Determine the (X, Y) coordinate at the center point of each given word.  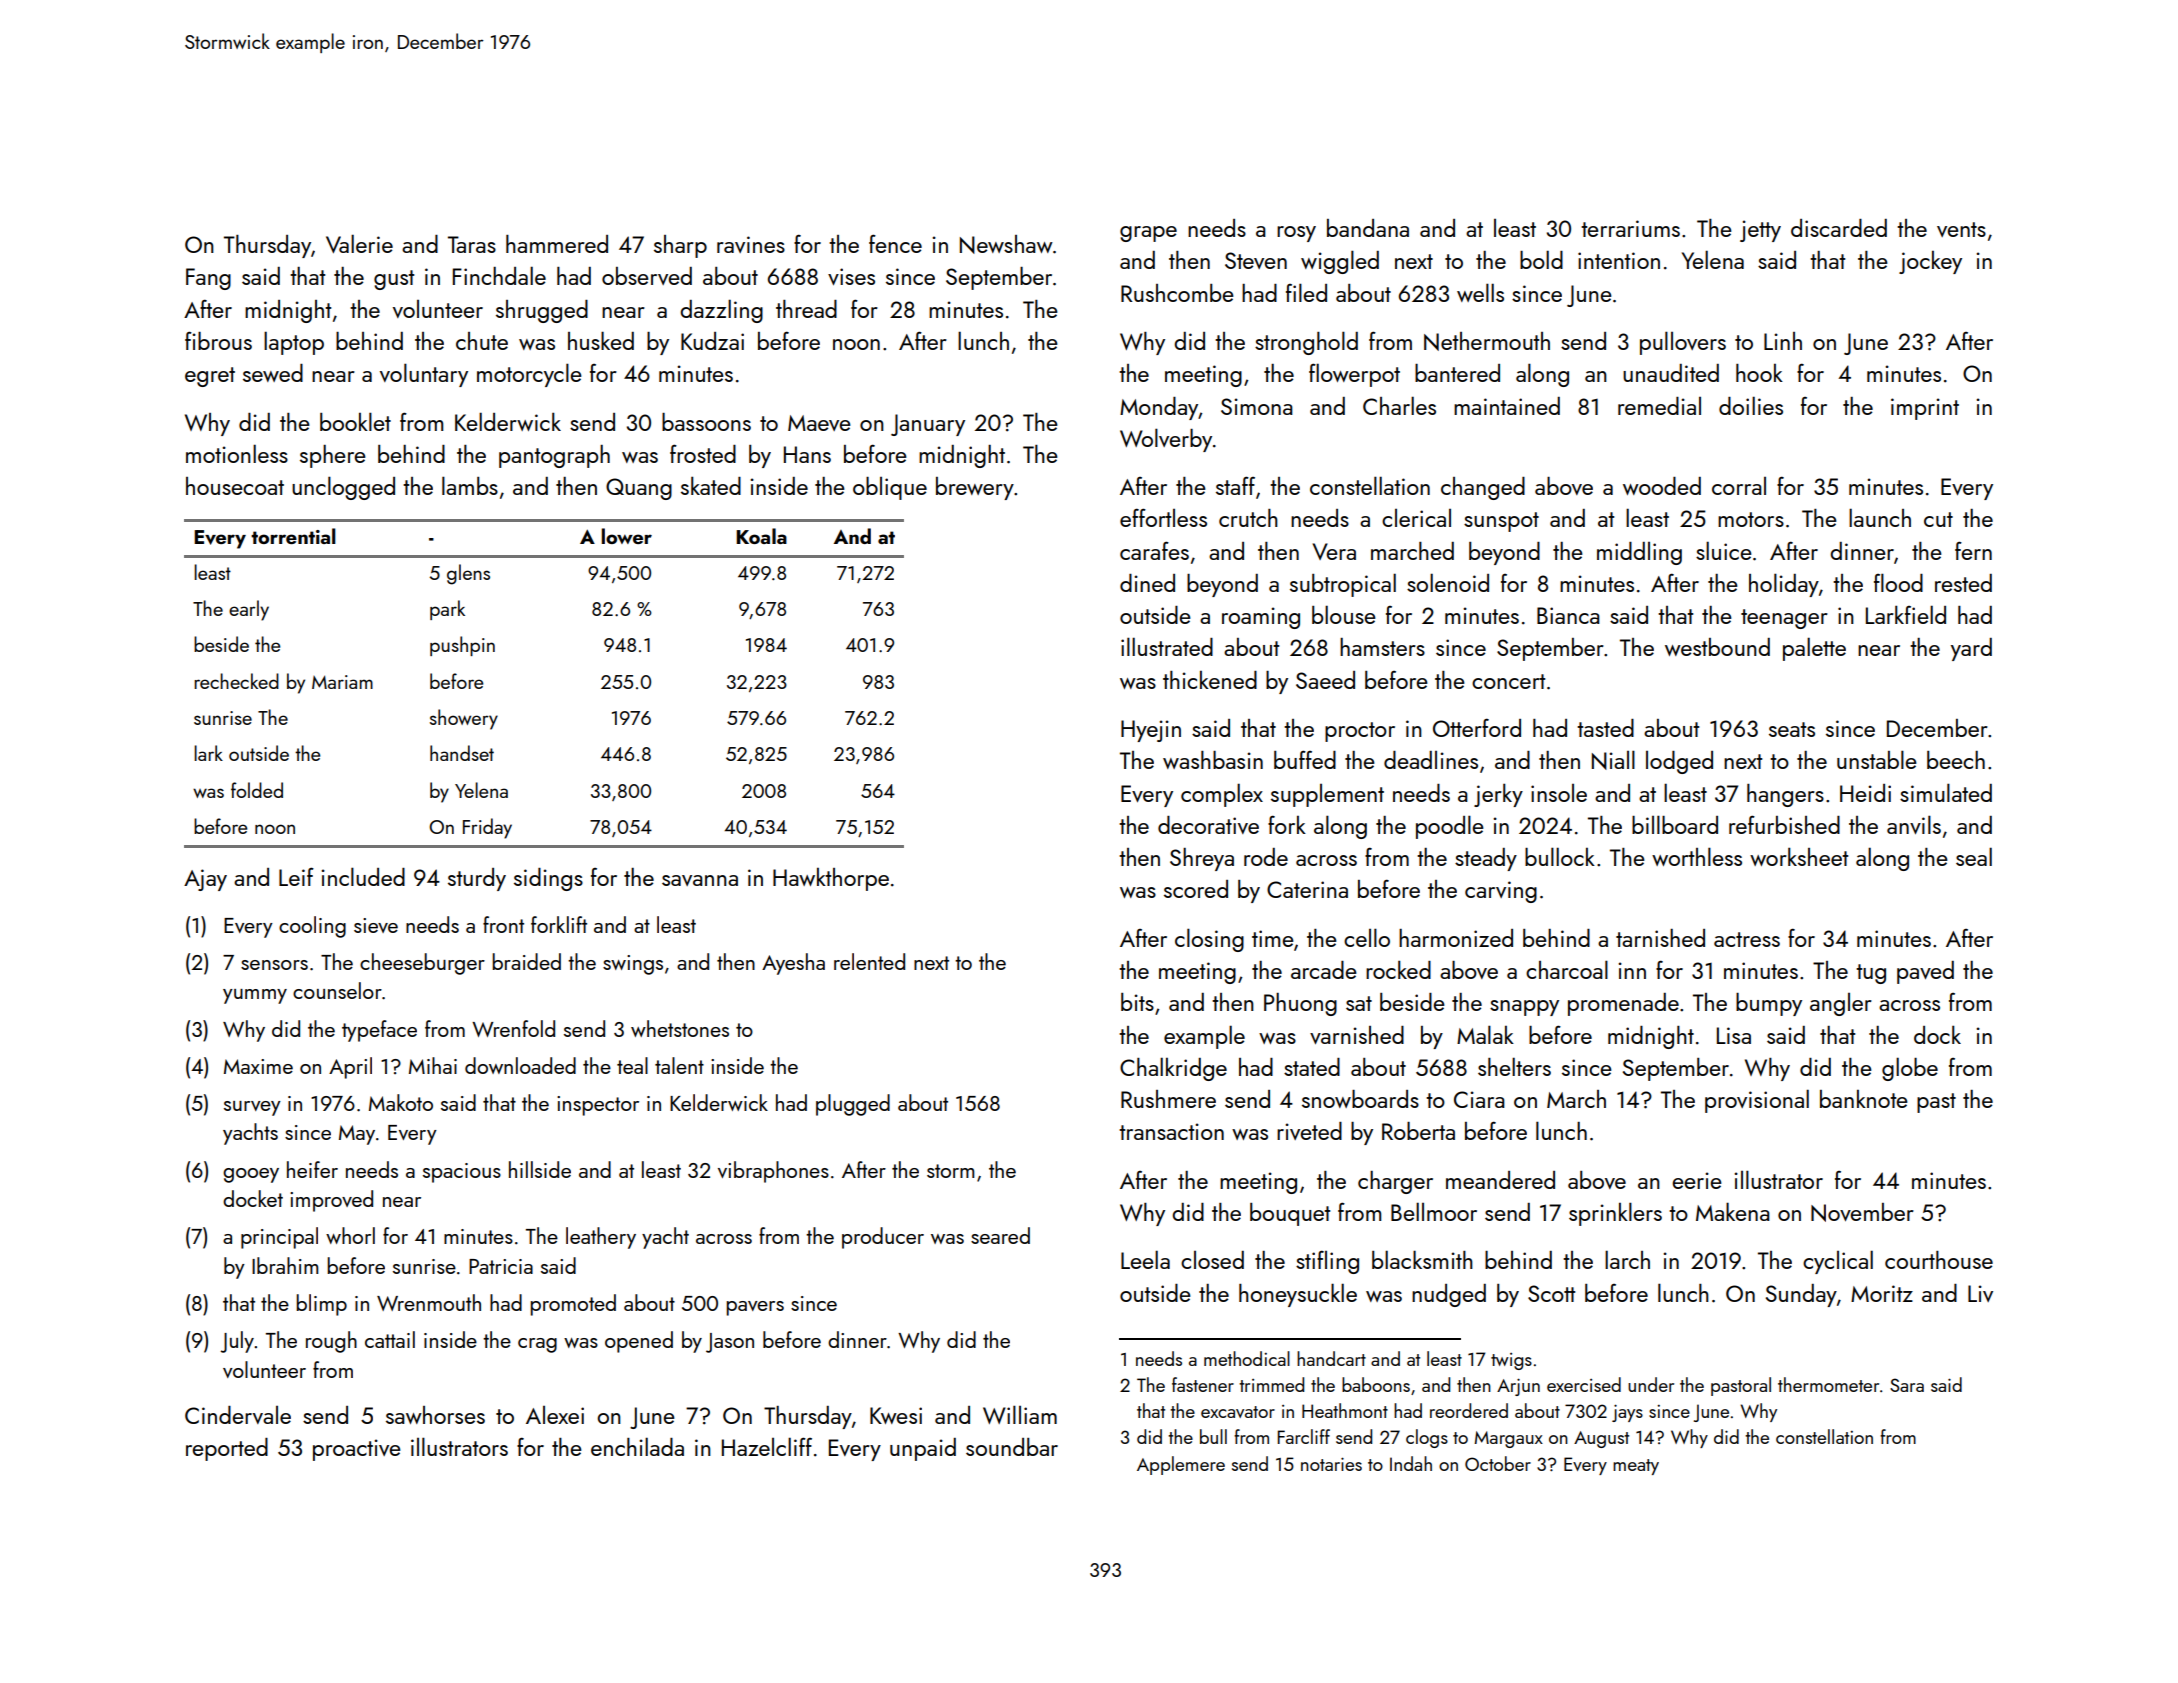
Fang (208, 279)
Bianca (1568, 615)
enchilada (637, 1446)
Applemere (1181, 1465)
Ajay (205, 880)
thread (806, 309)
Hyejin (1151, 731)
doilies (1751, 405)
